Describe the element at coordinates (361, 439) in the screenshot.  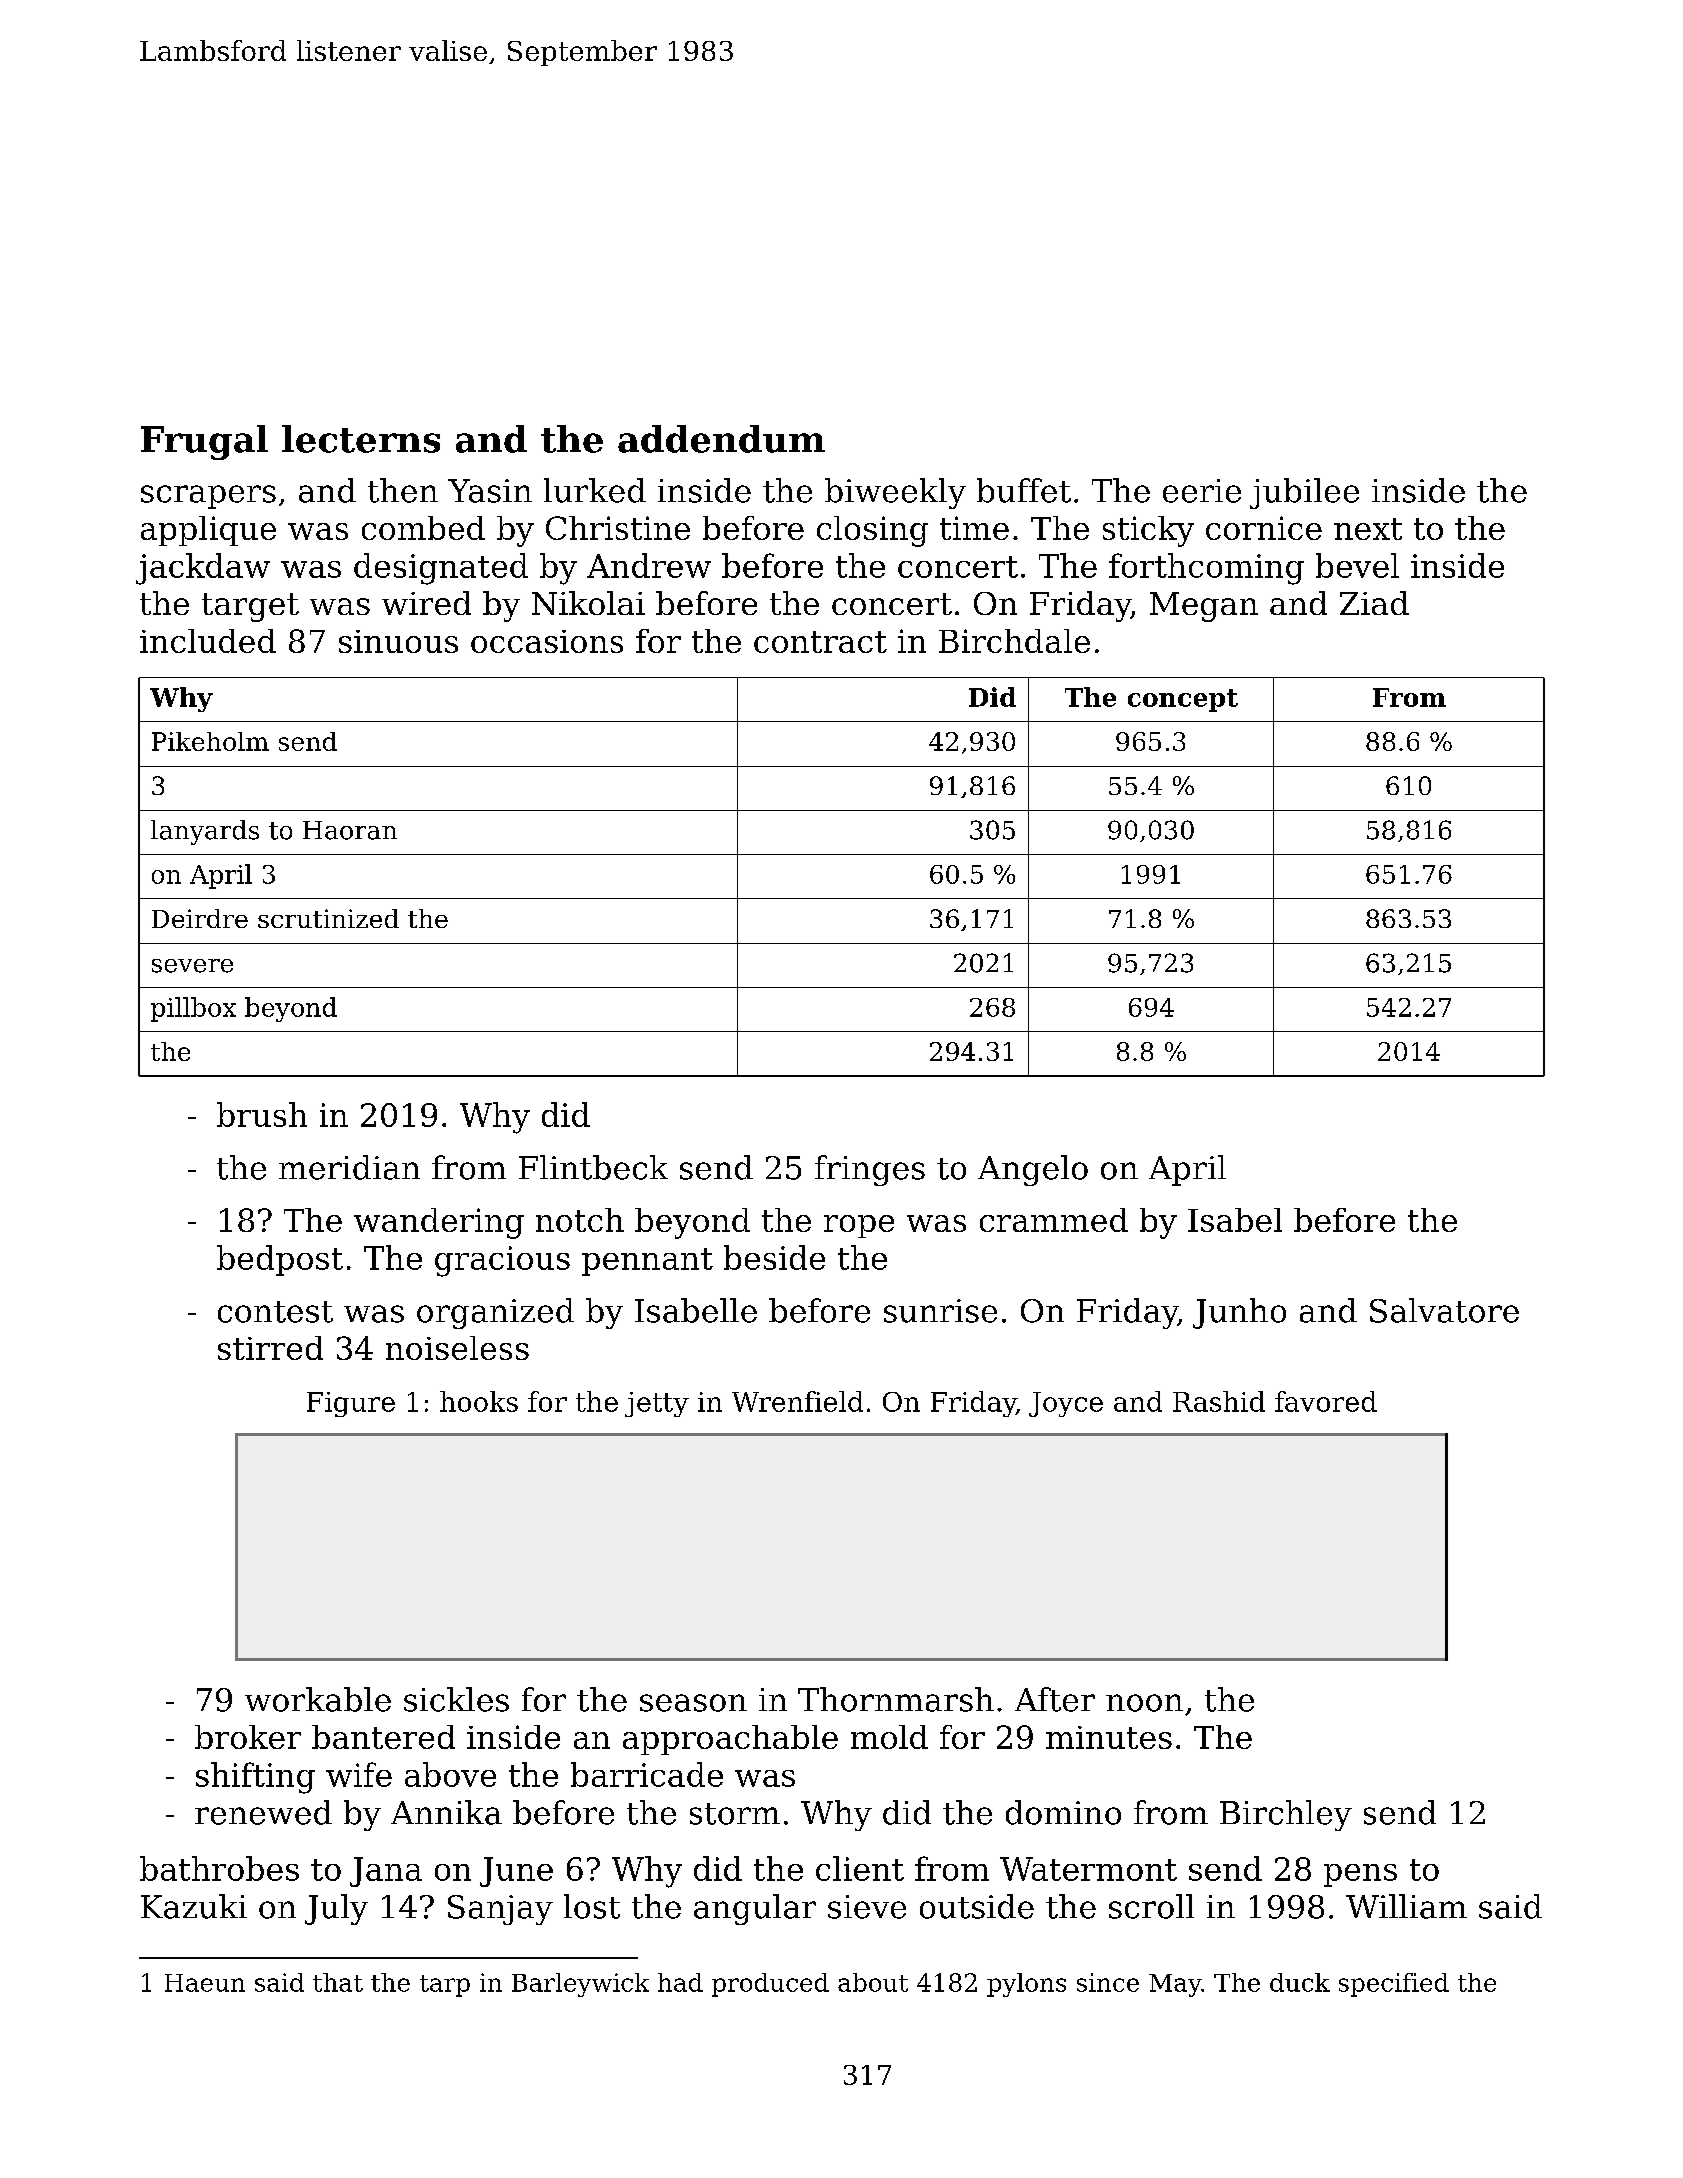
I see `lecterns` at that location.
